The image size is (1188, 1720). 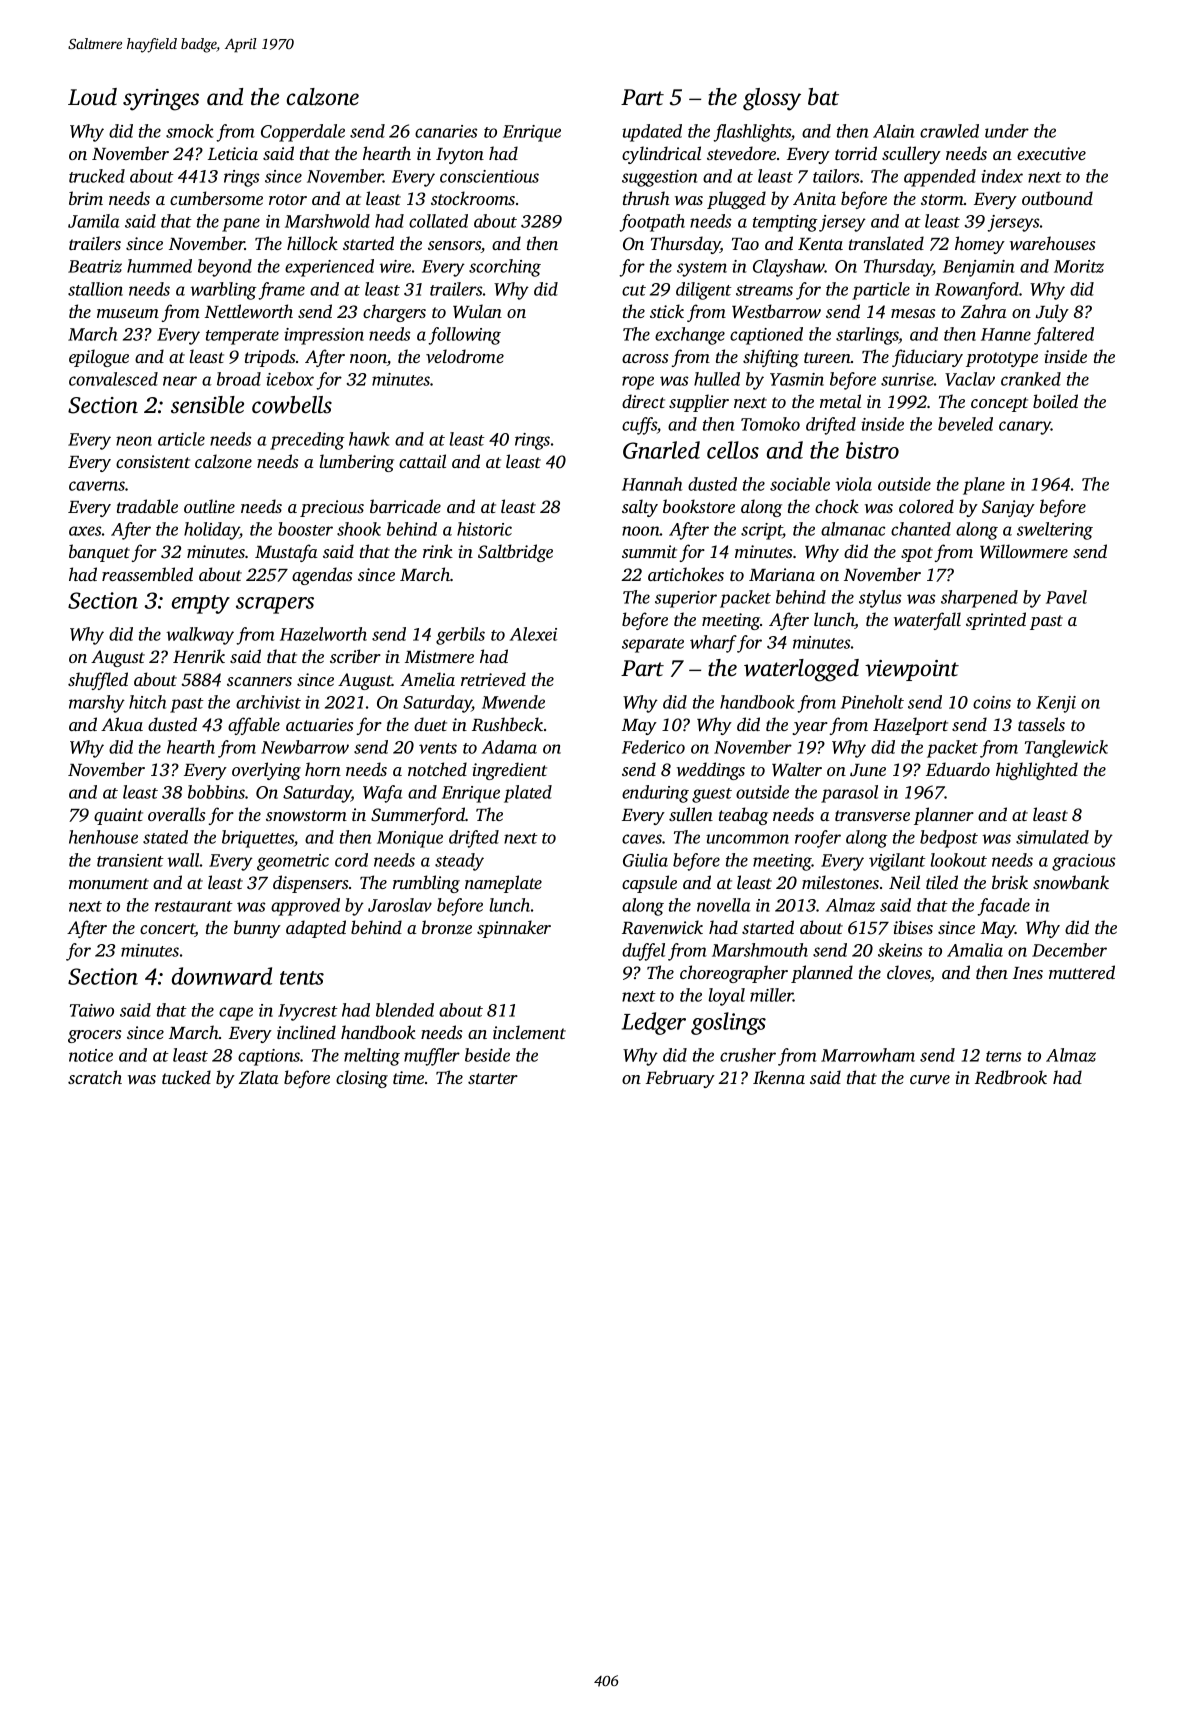 I want to click on actuaries, so click(x=319, y=724).
